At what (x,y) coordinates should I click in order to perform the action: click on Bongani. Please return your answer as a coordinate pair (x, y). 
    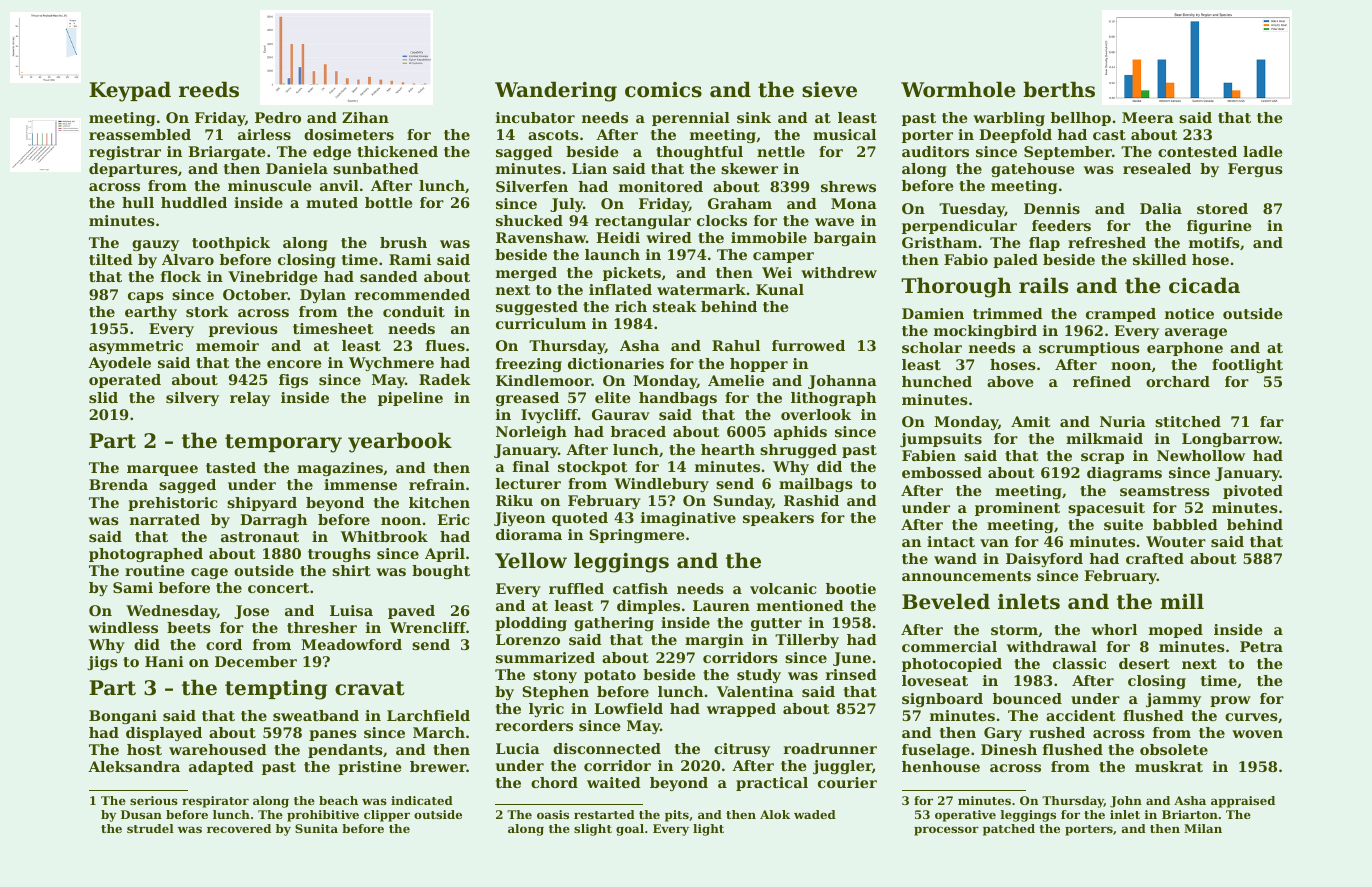
    Looking at the image, I should click on (123, 717).
